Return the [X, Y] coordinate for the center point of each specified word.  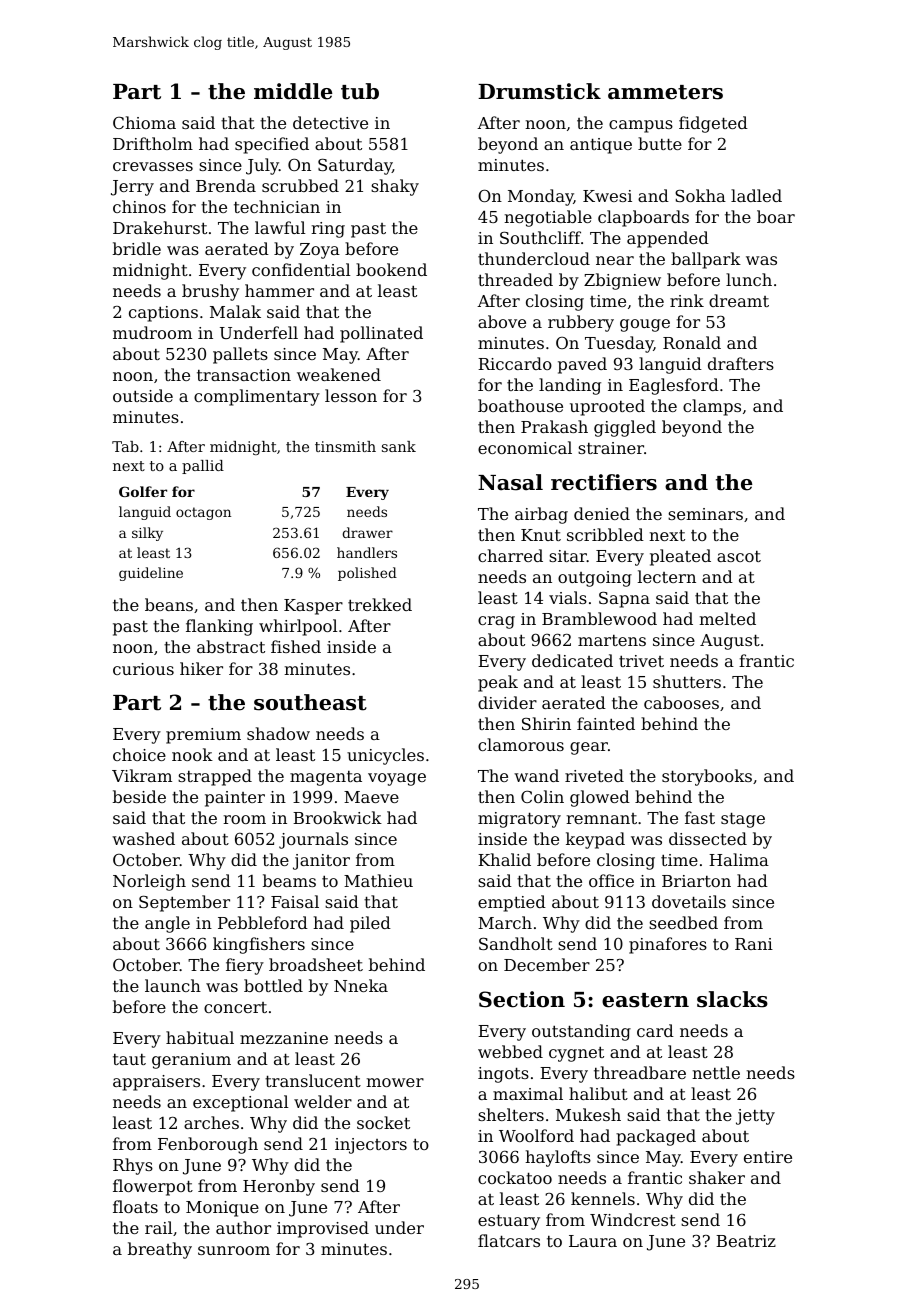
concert [235, 1007]
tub [360, 91]
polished [367, 574]
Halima [739, 859]
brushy [210, 292]
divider [507, 702]
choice [139, 754]
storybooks [707, 777]
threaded [515, 279]
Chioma [144, 122]
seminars [705, 514]
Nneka [361, 985]
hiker [201, 668]
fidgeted [713, 124]
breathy [160, 1250]
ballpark [706, 260]
